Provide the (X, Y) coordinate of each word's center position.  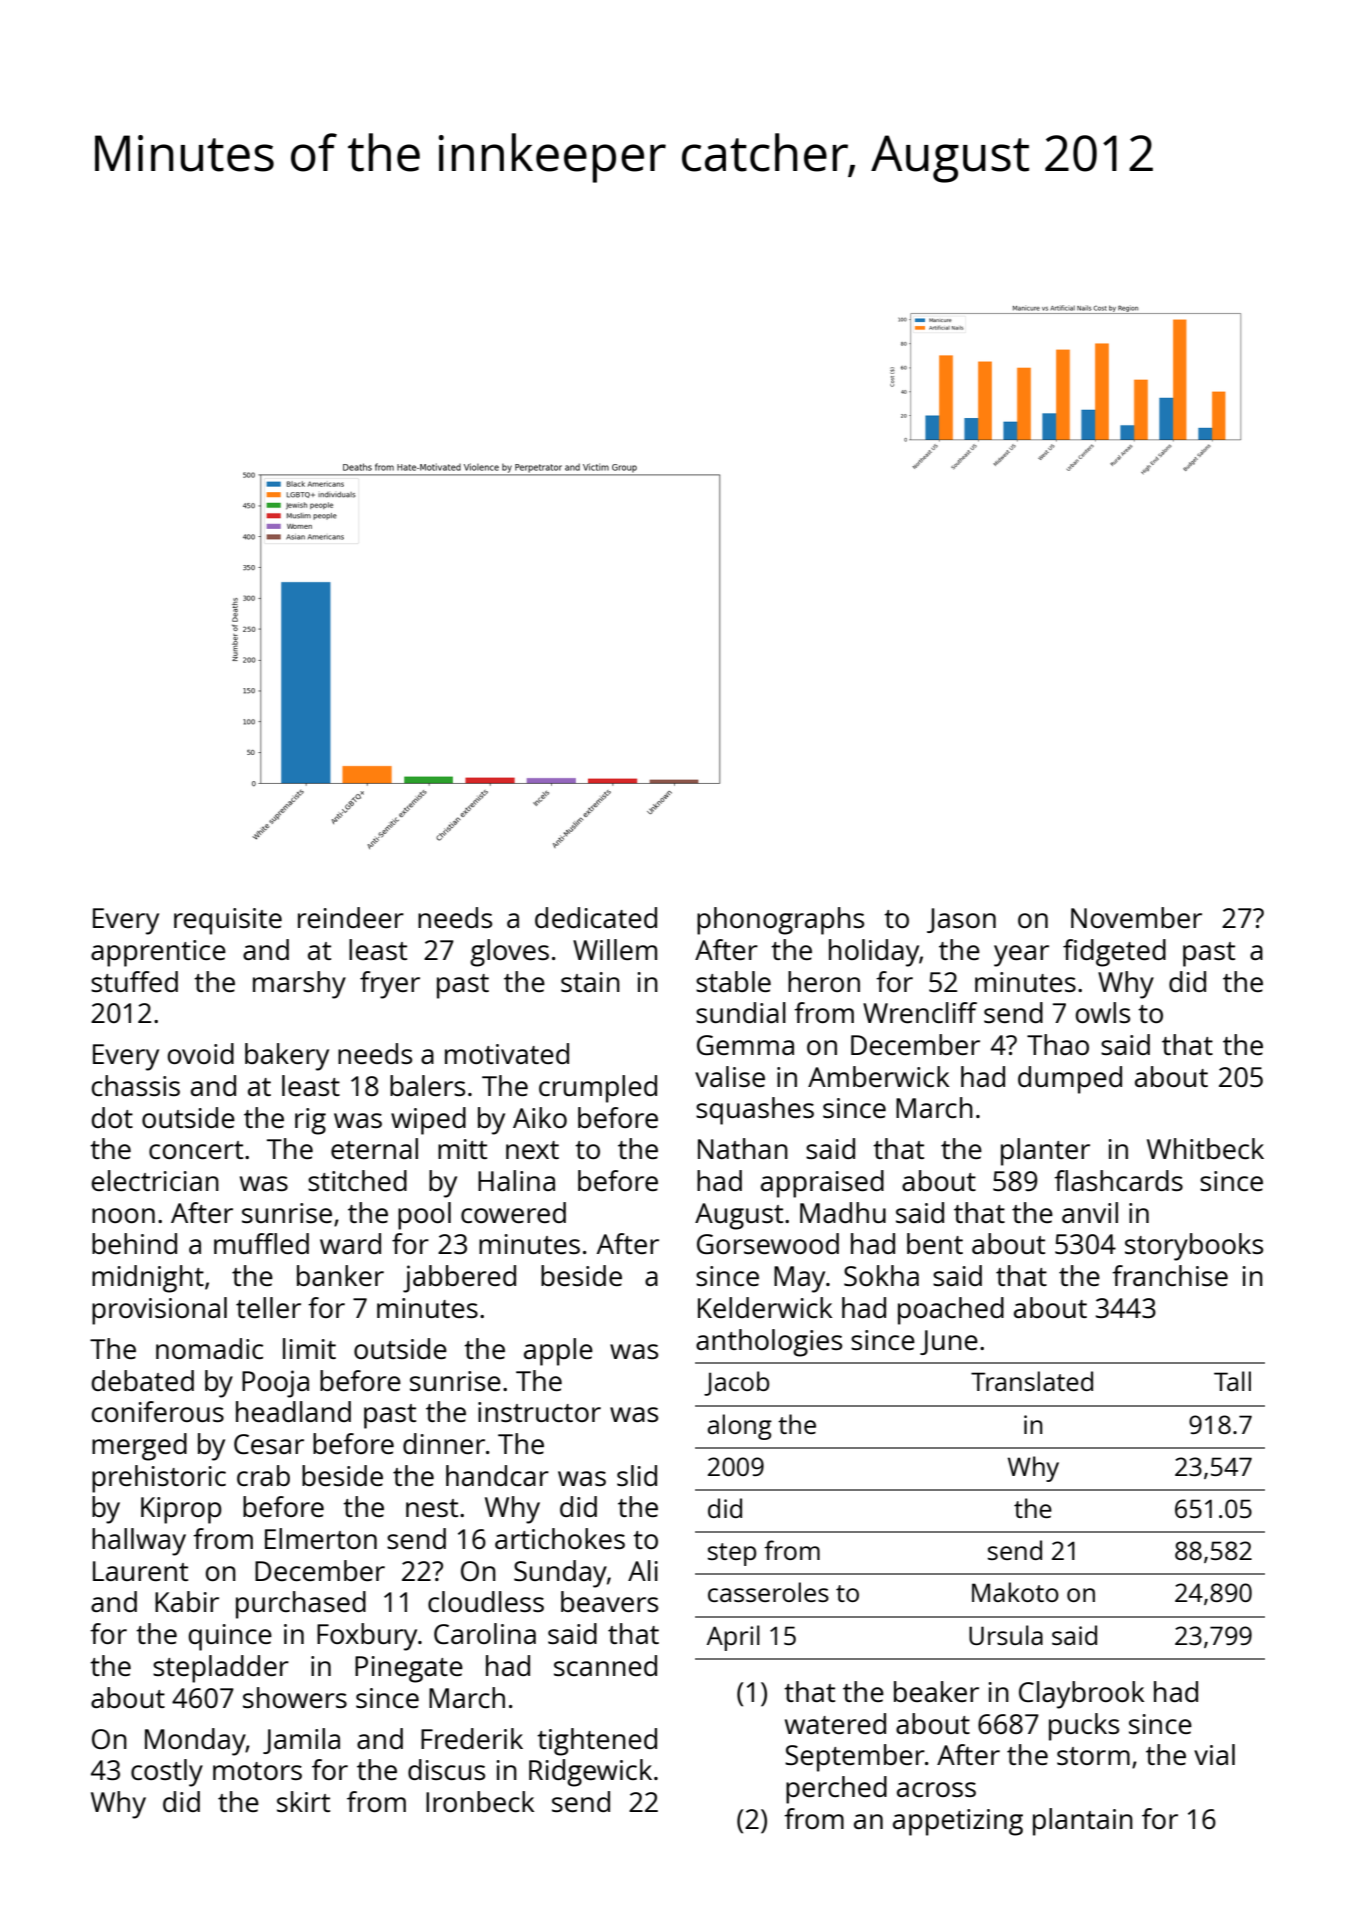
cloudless (486, 1601)
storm (1093, 1756)
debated (143, 1380)
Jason (961, 920)
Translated (1032, 1381)
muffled (261, 1243)
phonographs (780, 921)
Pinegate (409, 1669)
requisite (228, 921)
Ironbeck (480, 1801)
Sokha (881, 1275)
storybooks (1194, 1247)
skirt (303, 1801)
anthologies (769, 1343)
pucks (1084, 1727)
